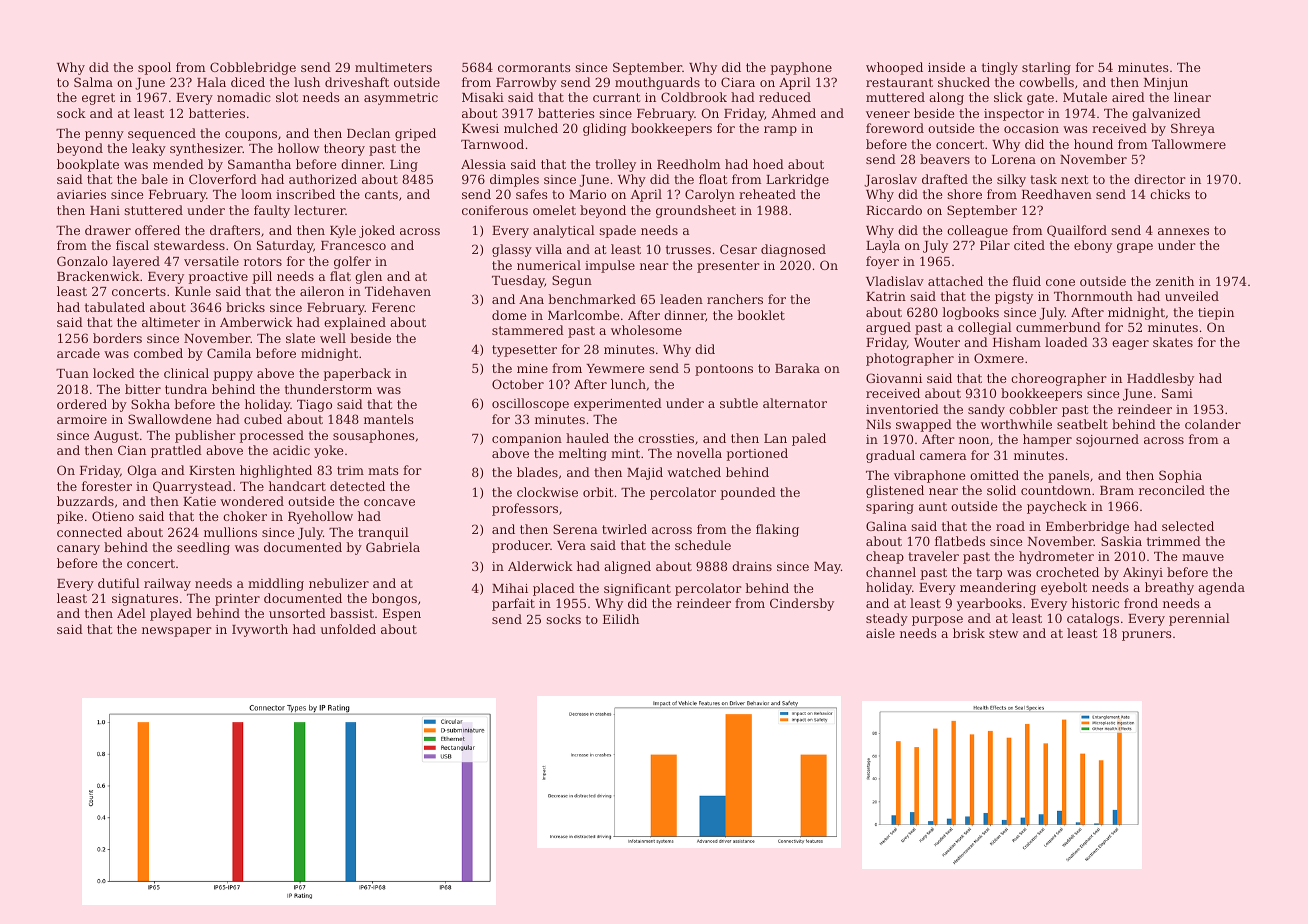 The image size is (1308, 924). What do you see at coordinates (119, 583) in the page?
I see `dutiful` at bounding box center [119, 583].
